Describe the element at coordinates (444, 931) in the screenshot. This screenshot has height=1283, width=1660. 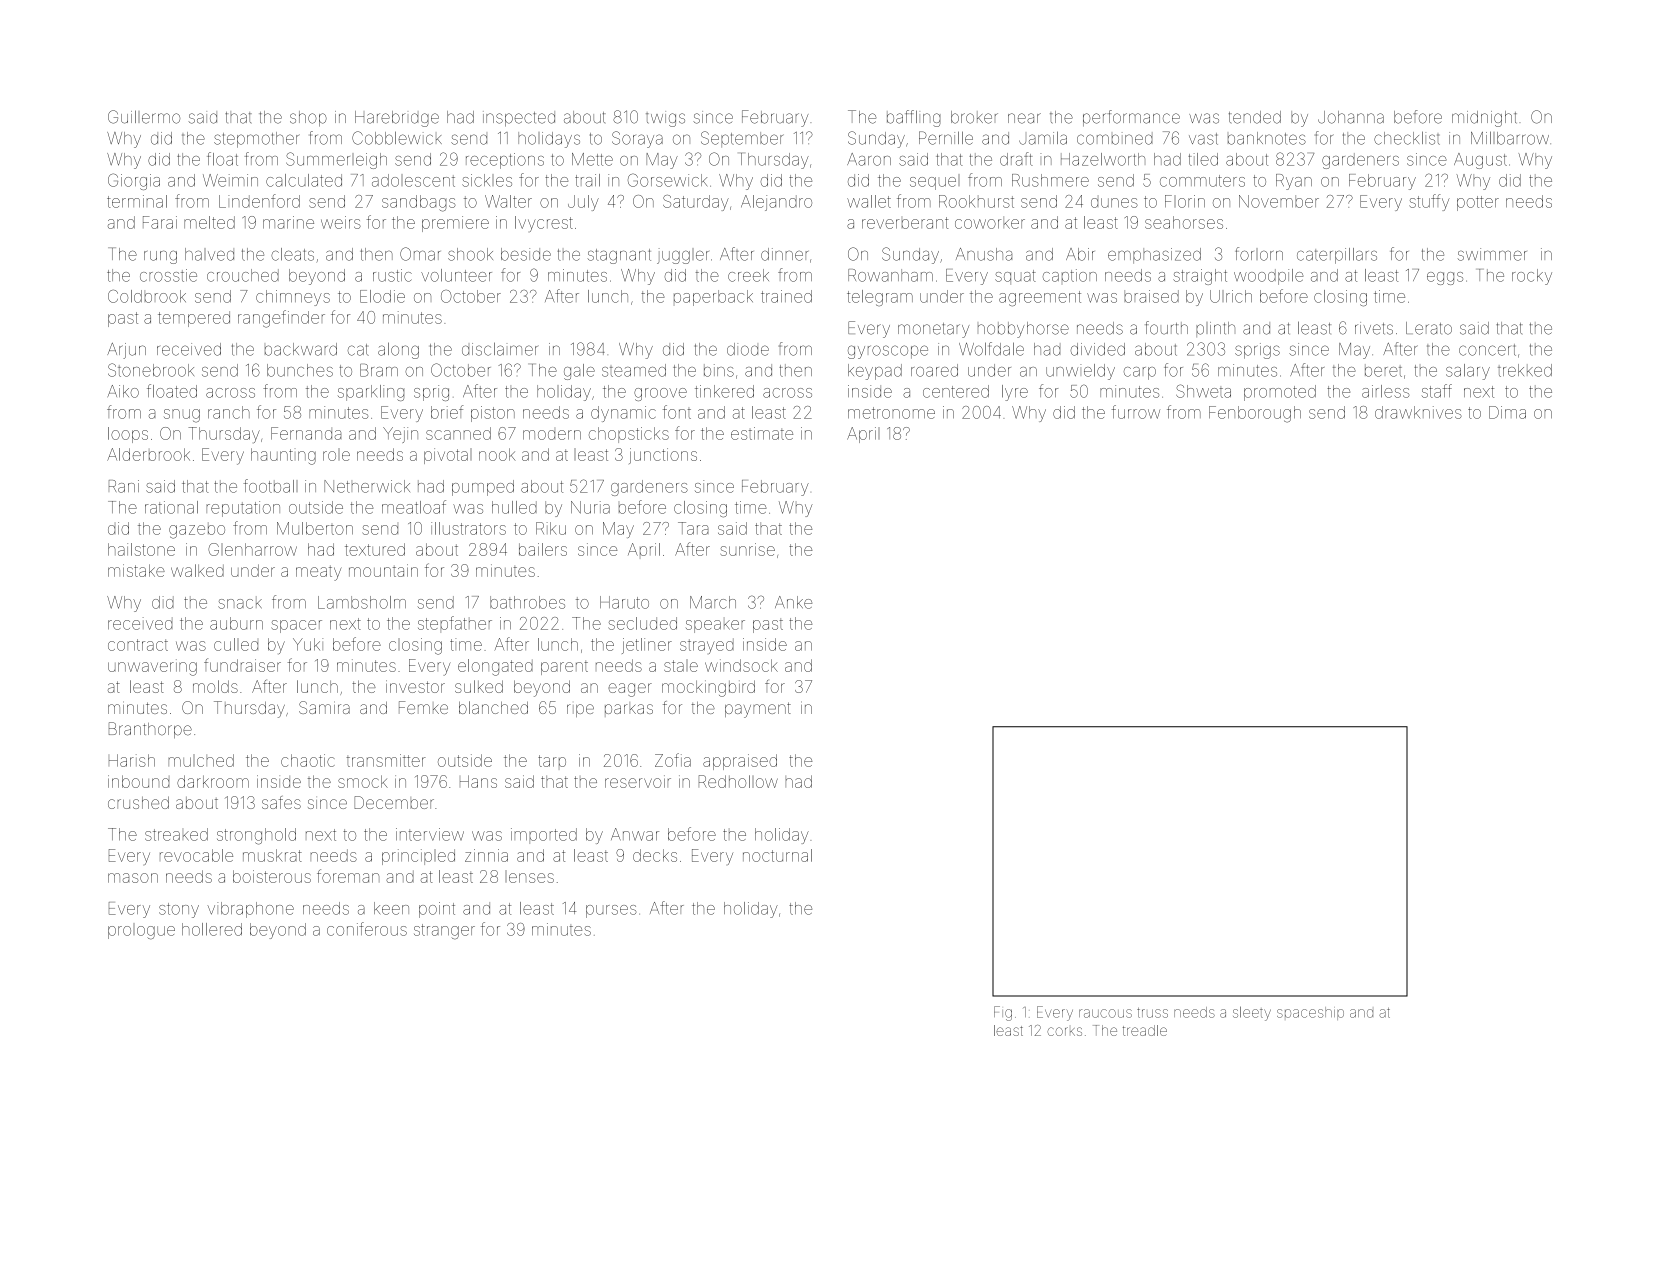
I see `stranger` at that location.
